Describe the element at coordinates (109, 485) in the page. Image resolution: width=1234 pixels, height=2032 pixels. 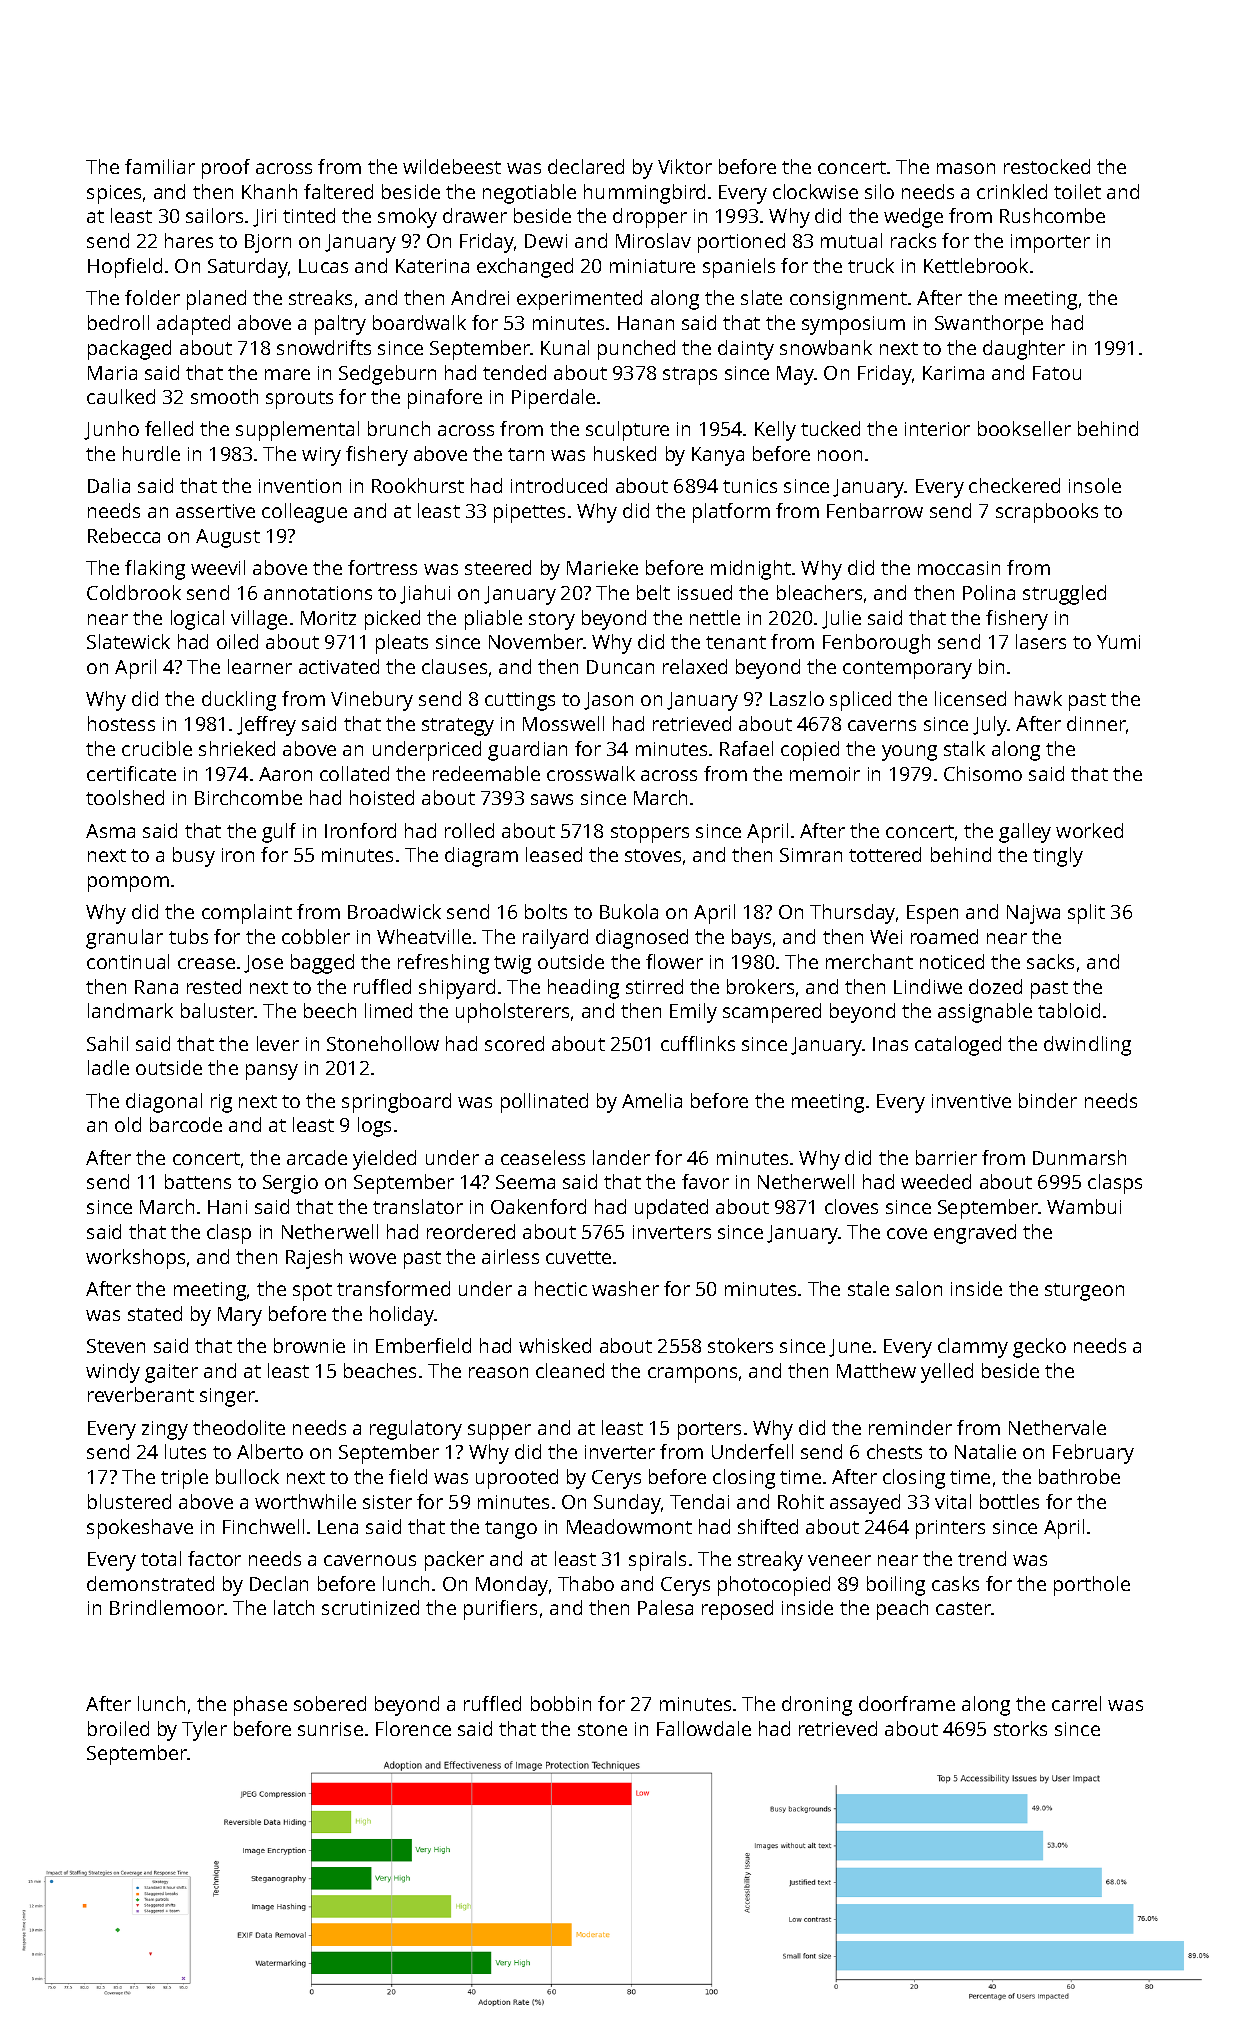
I see `Dalia` at that location.
